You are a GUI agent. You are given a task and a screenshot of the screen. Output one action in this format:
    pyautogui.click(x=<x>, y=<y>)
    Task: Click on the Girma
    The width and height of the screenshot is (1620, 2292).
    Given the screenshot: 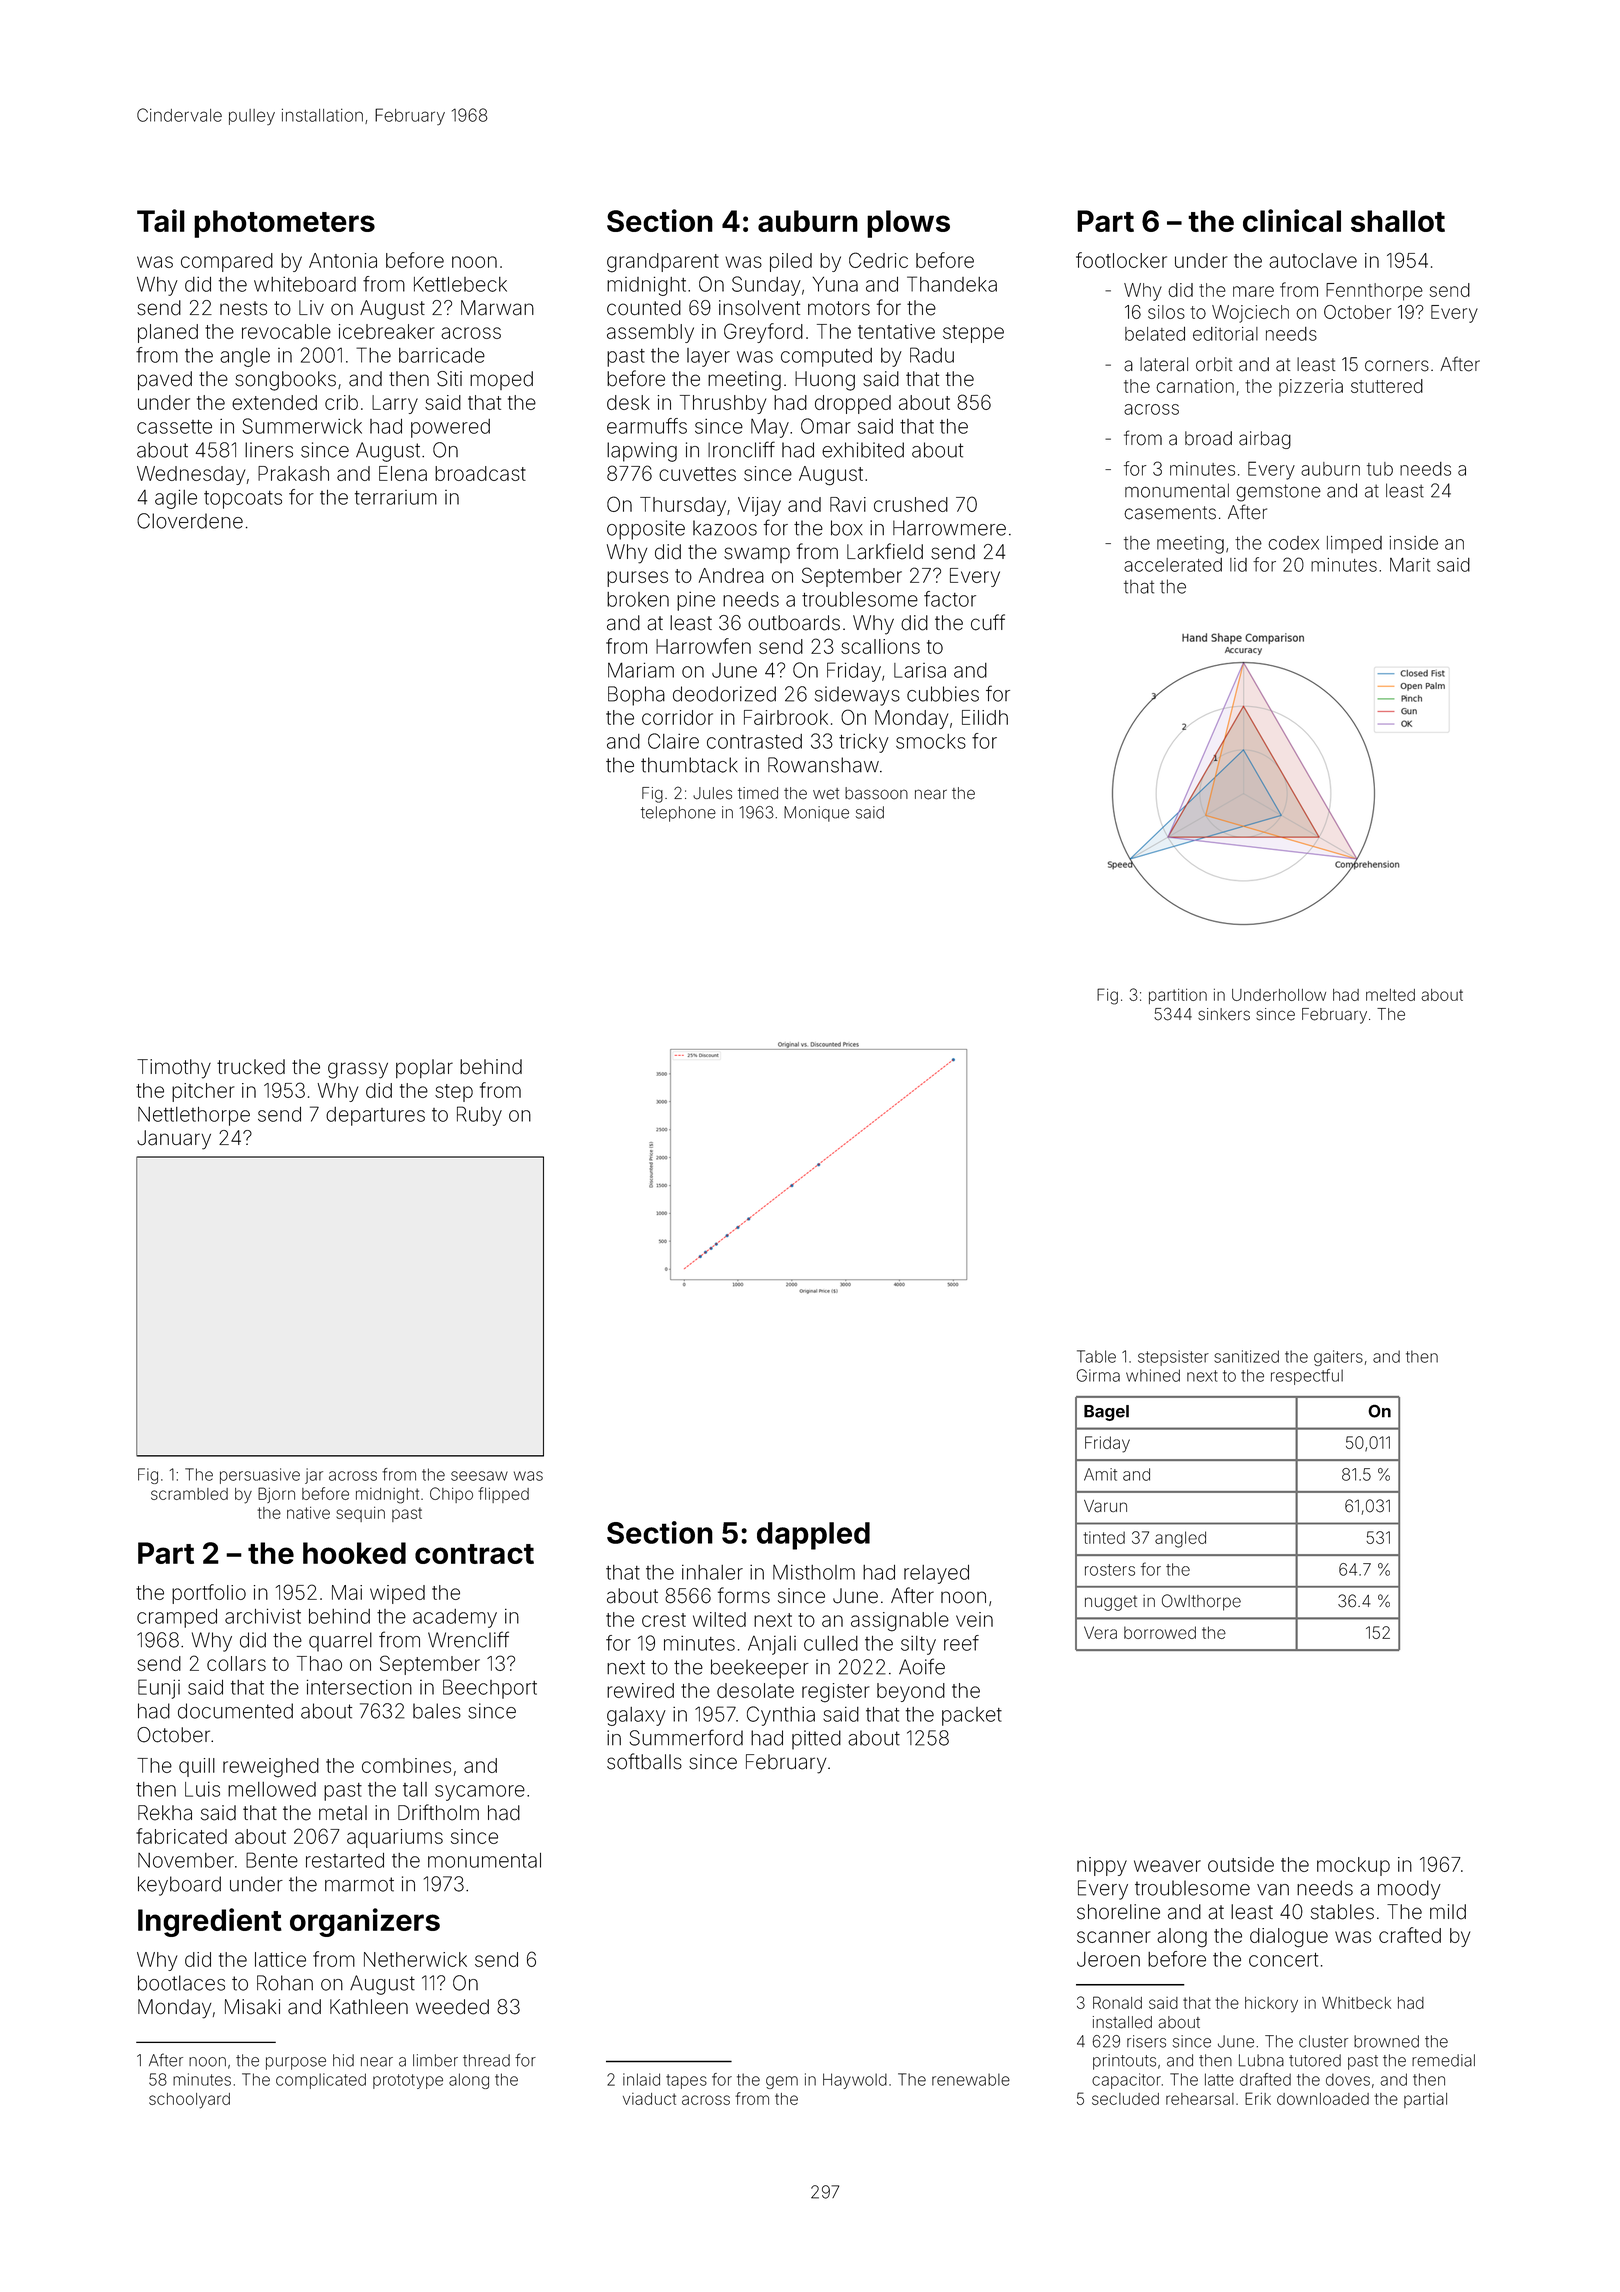 What is the action you would take?
    pyautogui.click(x=1098, y=1375)
